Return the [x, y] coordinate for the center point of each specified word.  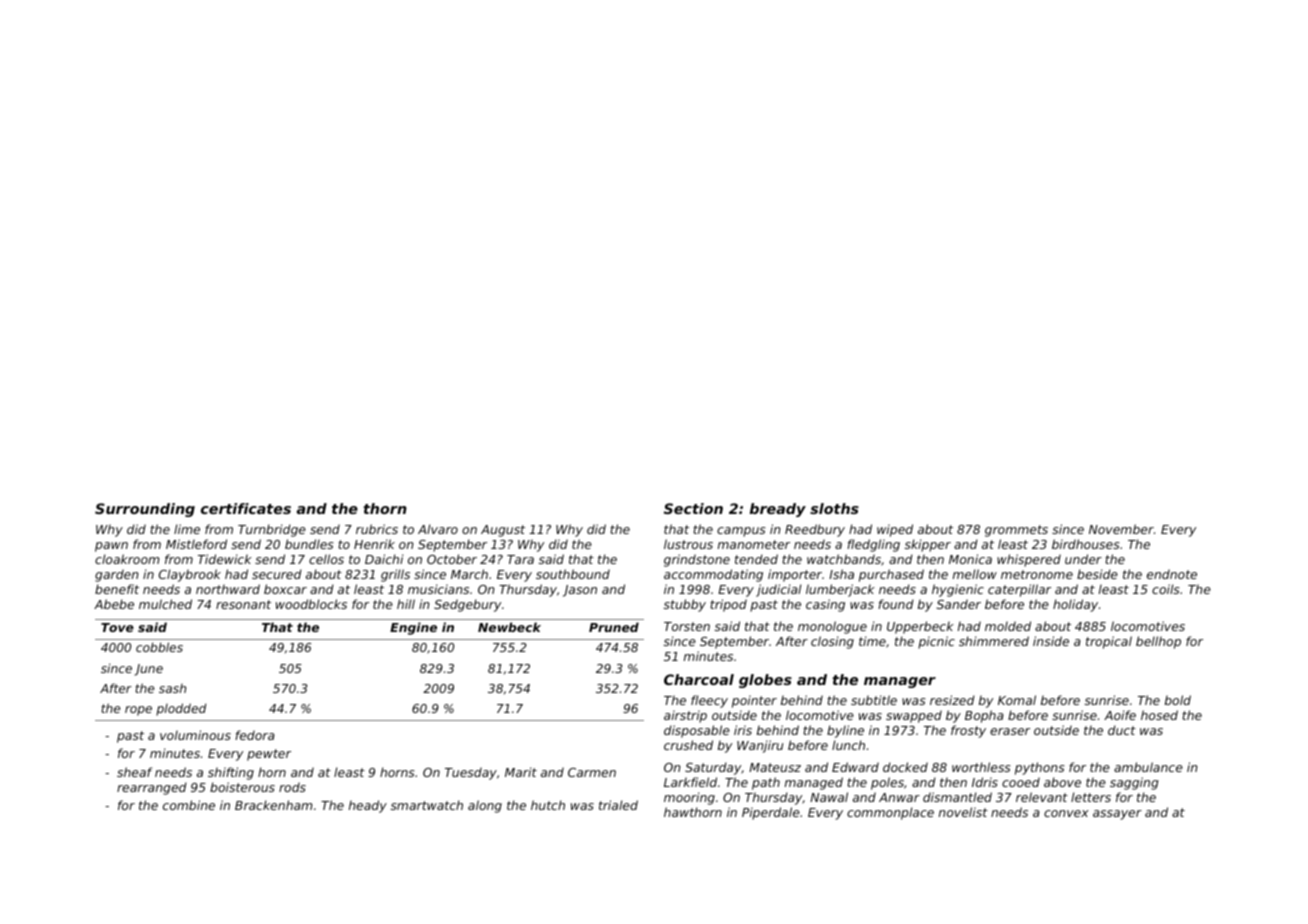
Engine [413, 628]
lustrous [688, 544]
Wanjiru [760, 746]
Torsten [687, 626]
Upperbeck [920, 627]
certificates [246, 508]
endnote [1172, 574]
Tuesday [471, 773]
